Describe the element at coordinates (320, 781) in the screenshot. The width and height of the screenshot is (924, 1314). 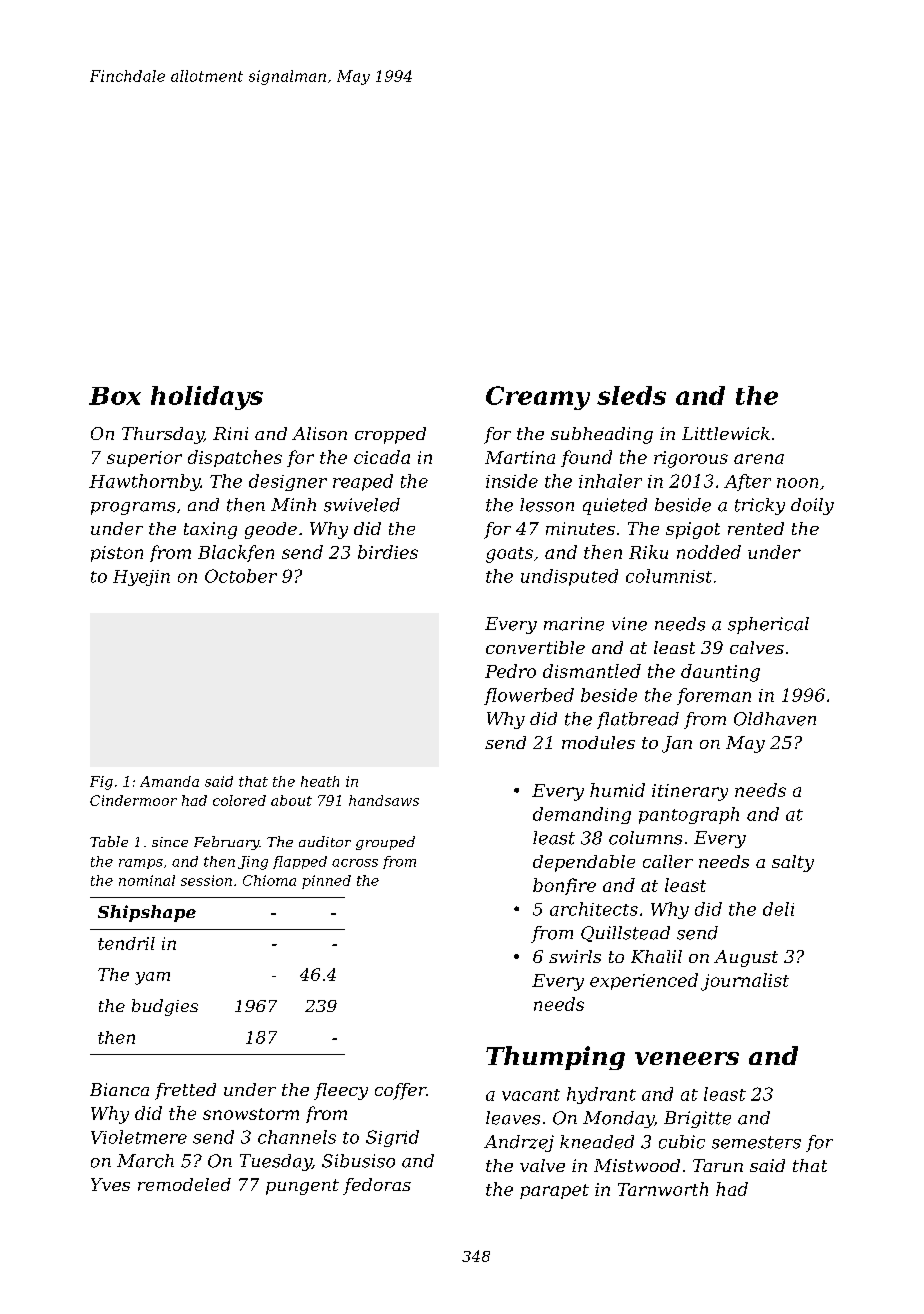
I see `heath` at that location.
